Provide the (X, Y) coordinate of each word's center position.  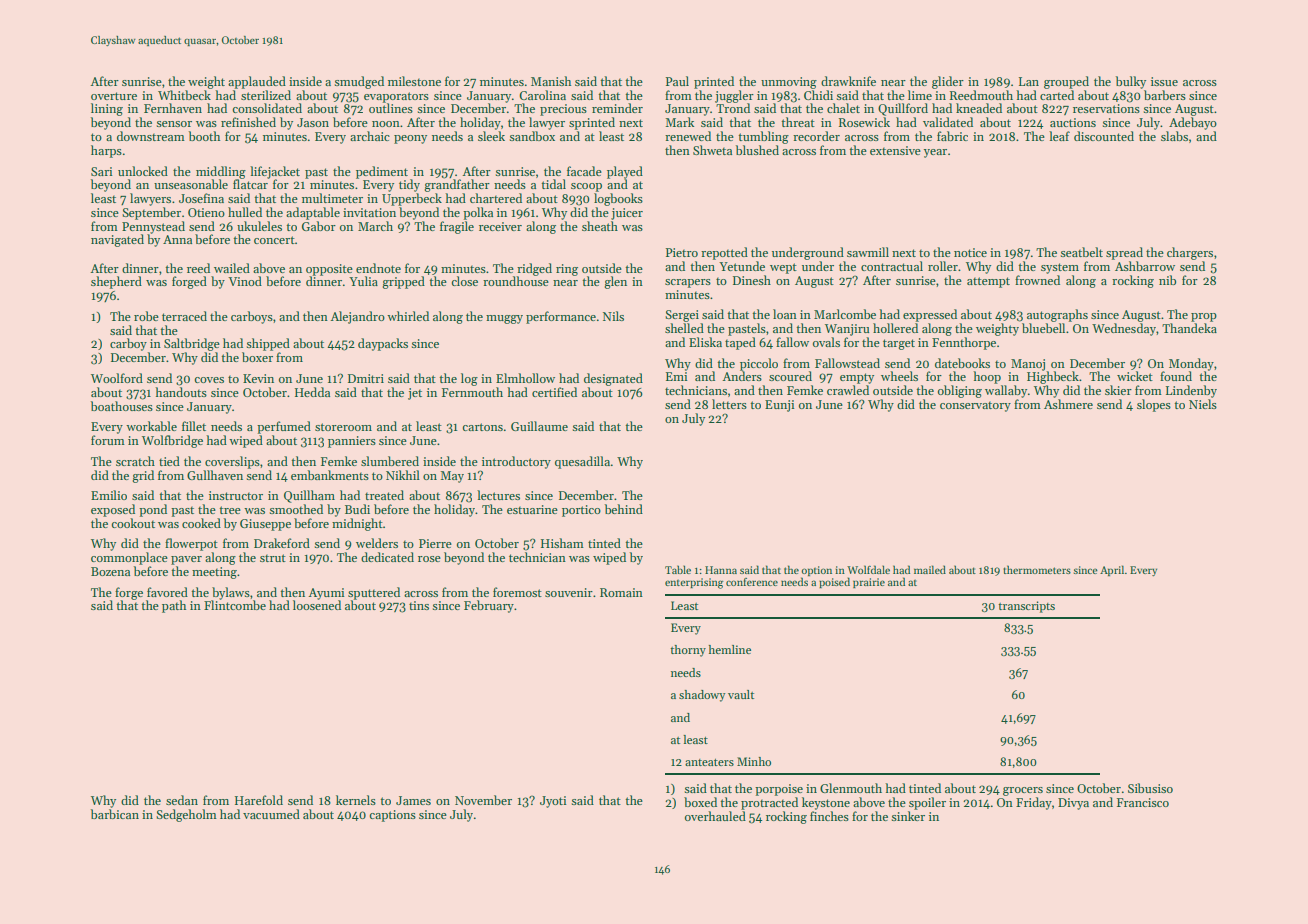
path (174, 606)
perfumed (284, 427)
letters (729, 404)
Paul (677, 81)
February (489, 606)
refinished (248, 122)
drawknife (848, 81)
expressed (930, 315)
